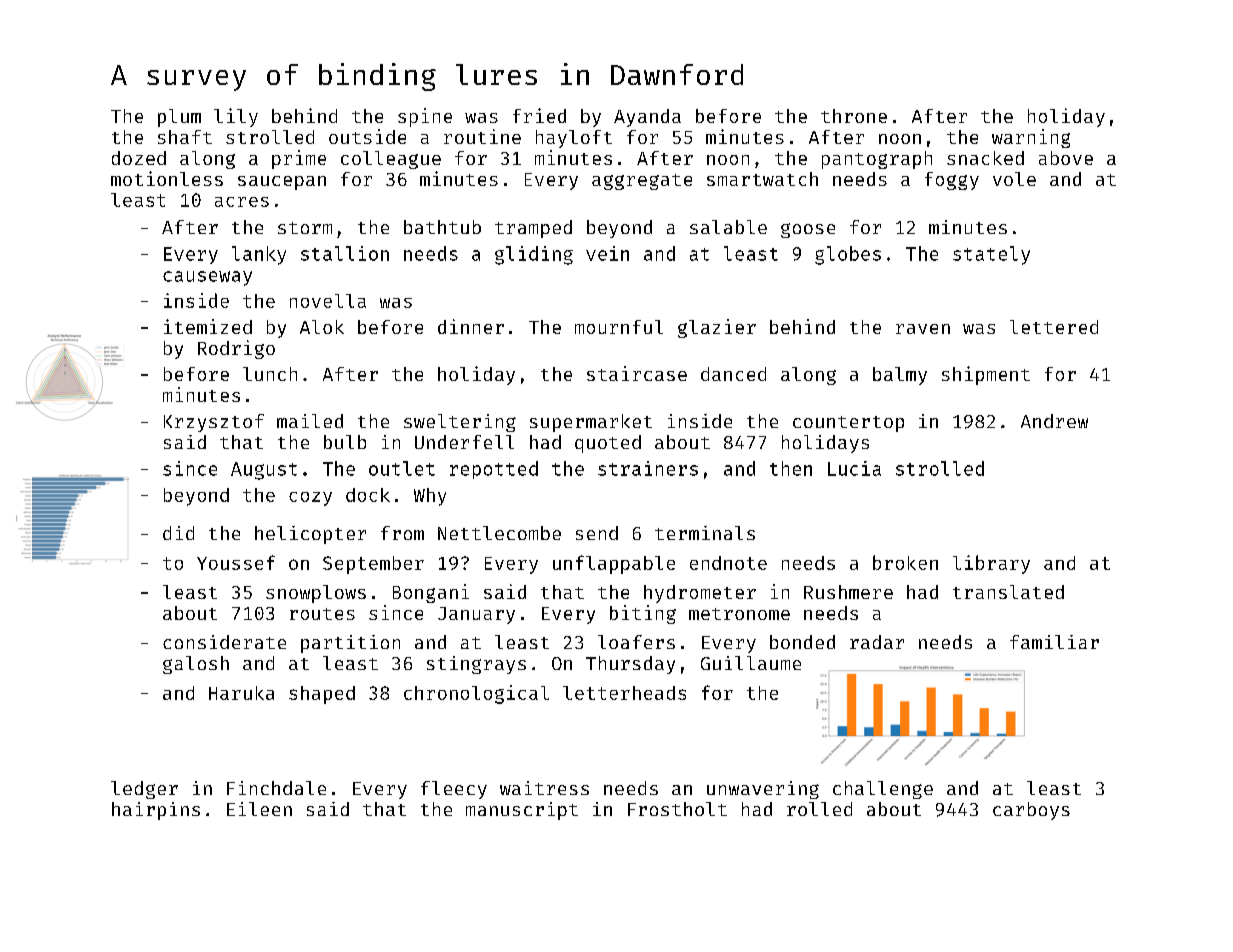 The width and height of the screenshot is (1233, 952). What do you see at coordinates (848, 424) in the screenshot?
I see `countertop` at bounding box center [848, 424].
